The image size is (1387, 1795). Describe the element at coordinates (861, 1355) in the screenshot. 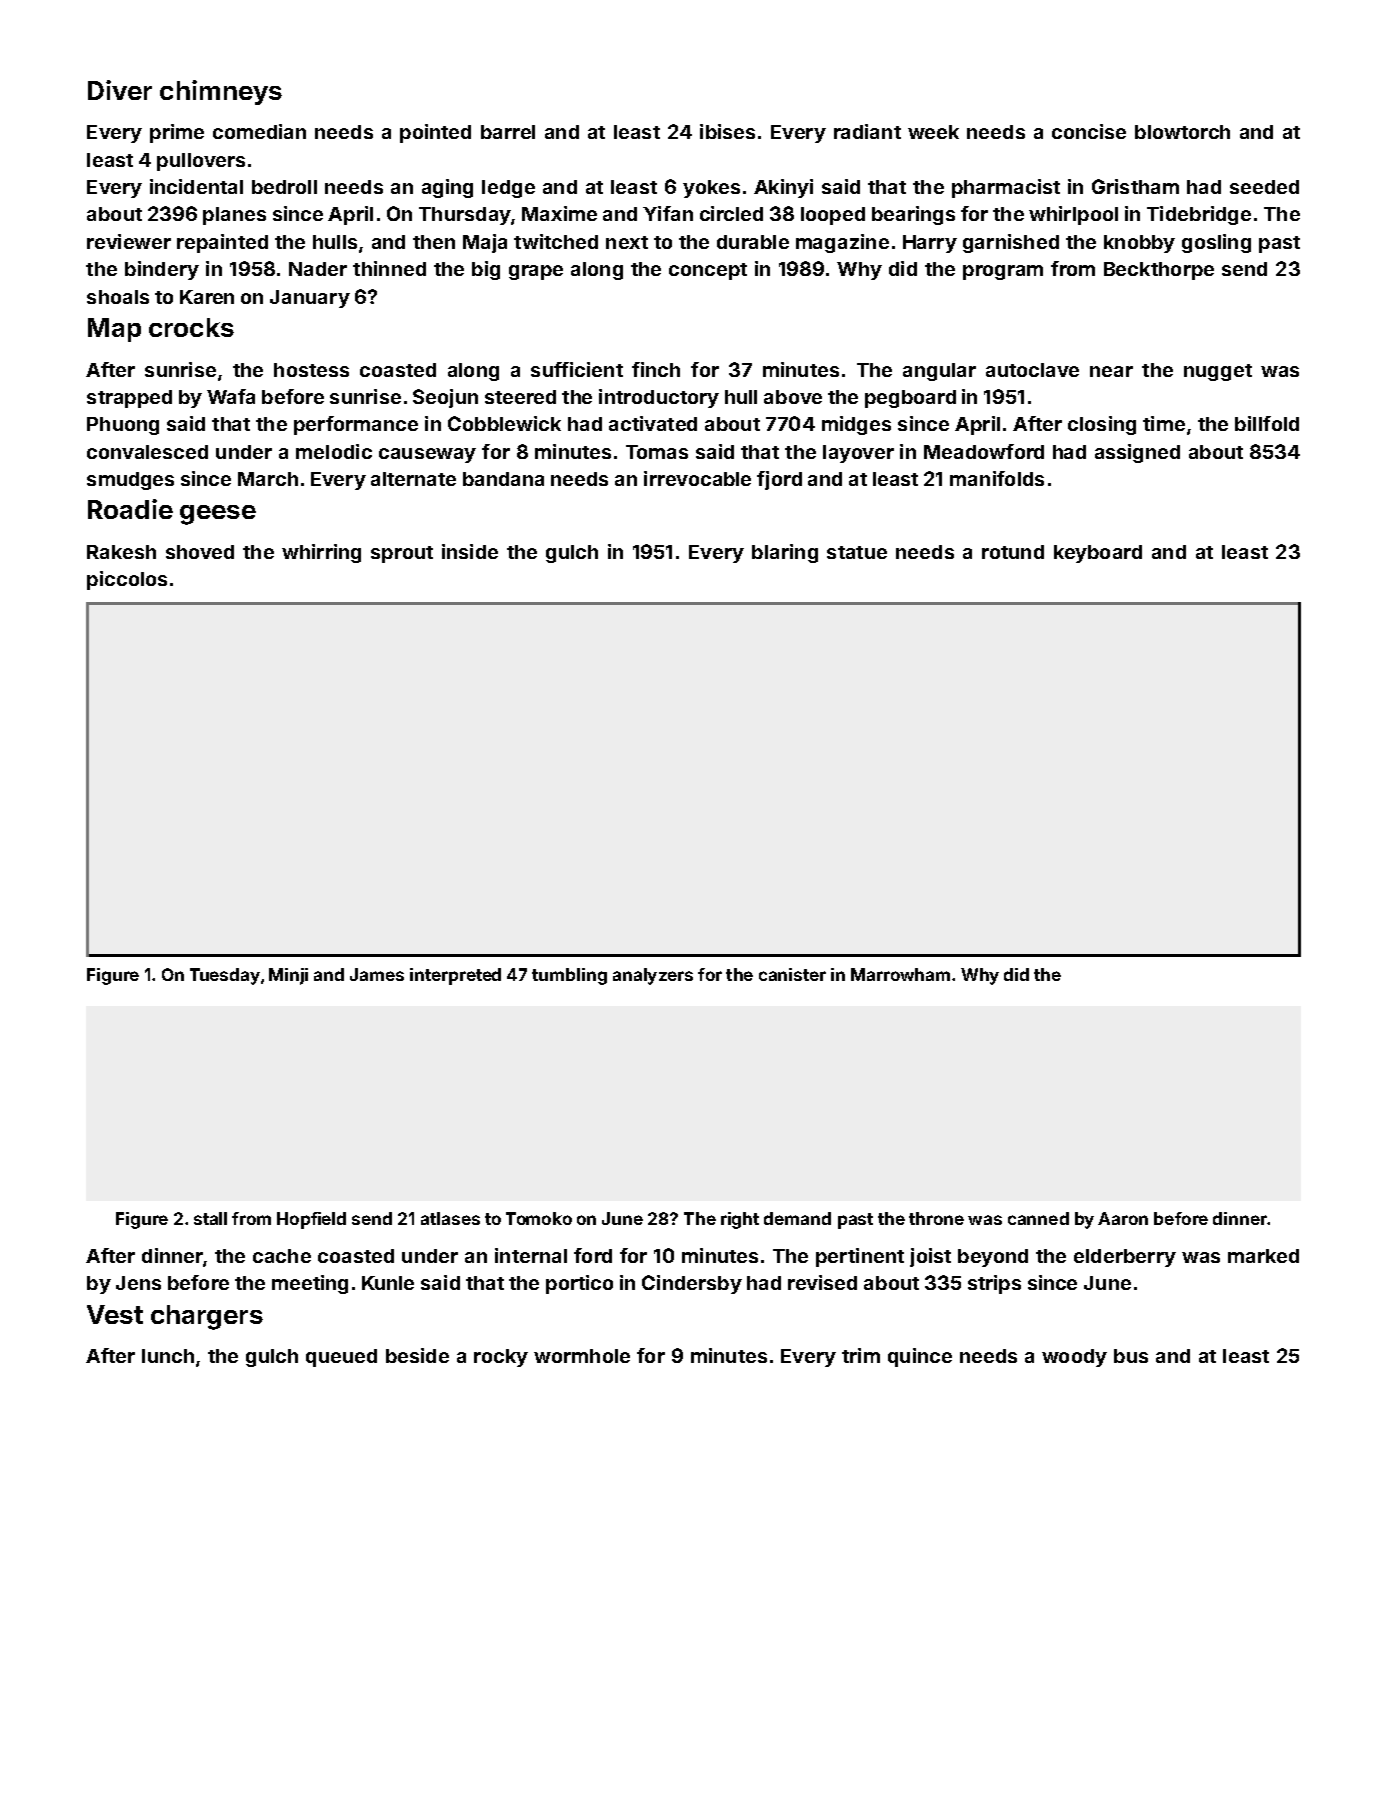

I see `trim` at that location.
